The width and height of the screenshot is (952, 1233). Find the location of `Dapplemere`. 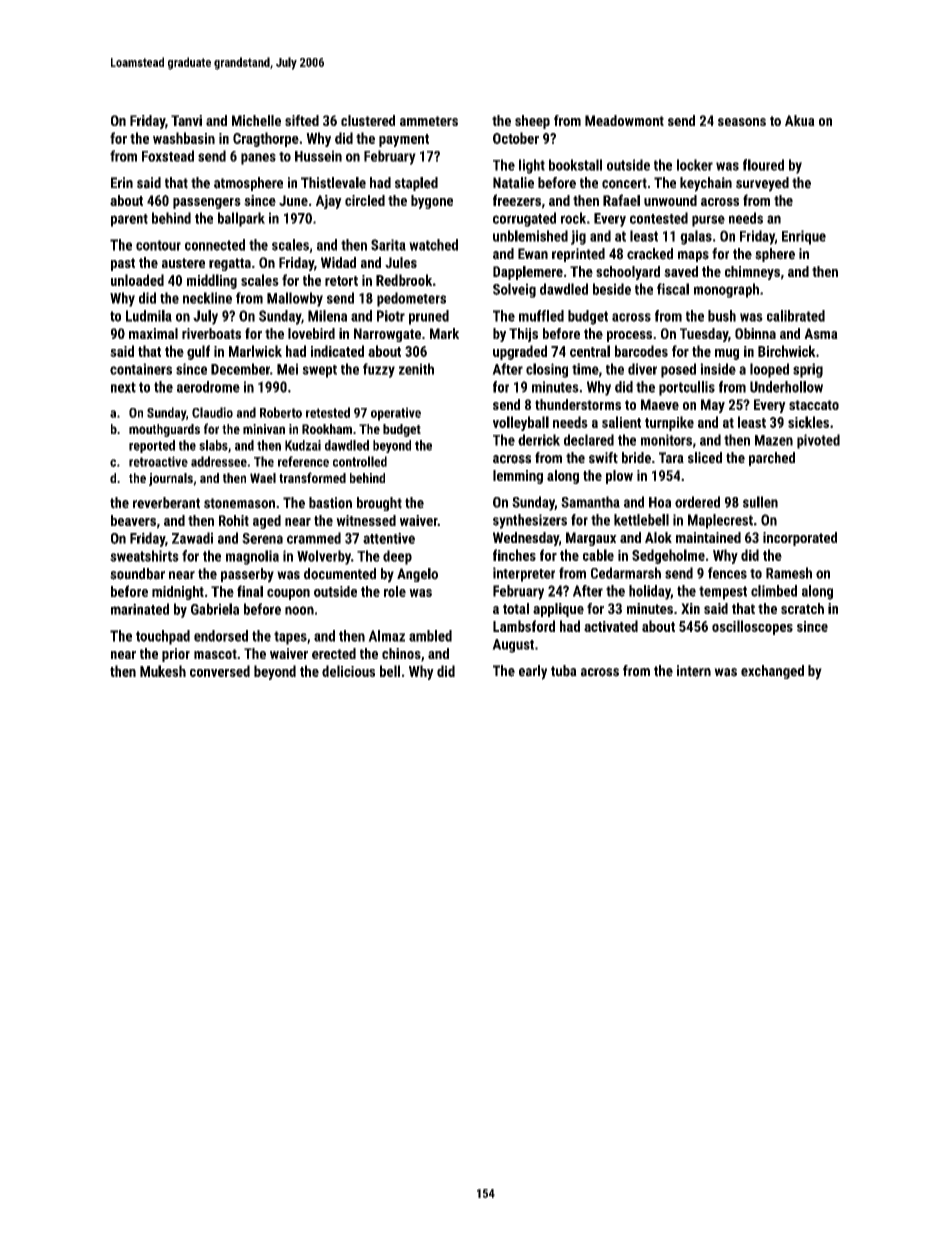

Dapplemere is located at coordinates (528, 273).
